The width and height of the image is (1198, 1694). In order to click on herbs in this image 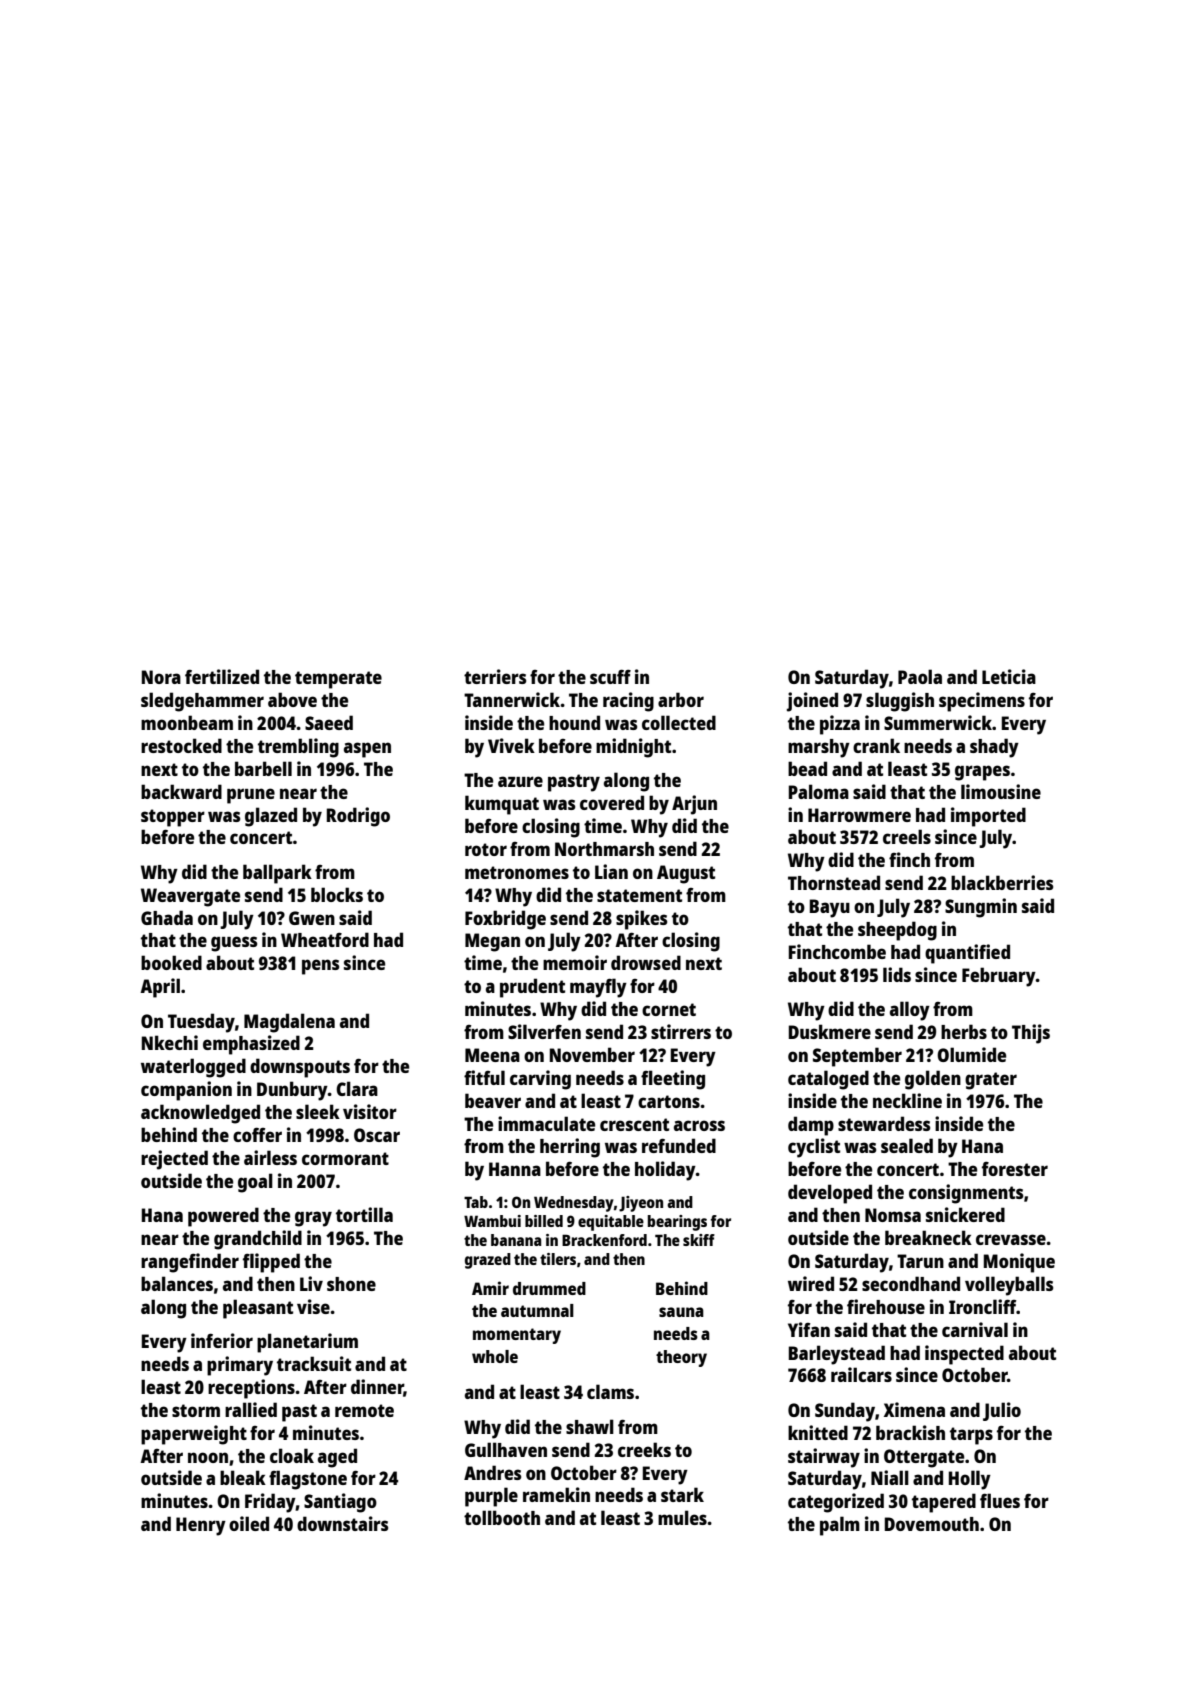, I will do `click(964, 1031)`.
